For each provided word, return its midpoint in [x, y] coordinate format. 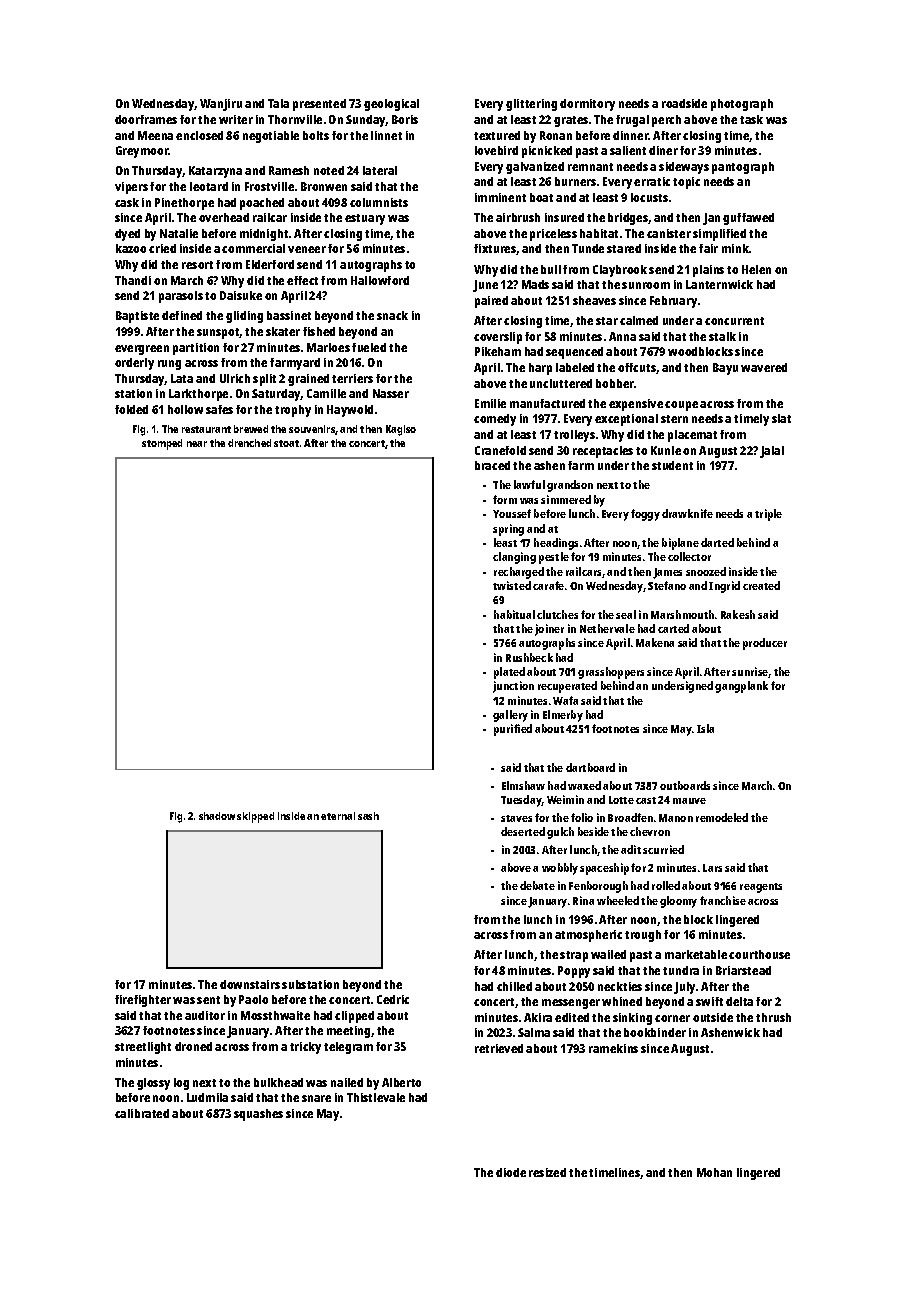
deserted [523, 831]
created [761, 585]
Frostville [269, 186]
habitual [514, 614]
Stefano [667, 585]
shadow [217, 816]
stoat [286, 443]
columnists [379, 202]
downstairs [250, 984]
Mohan [714, 1172]
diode [511, 1172]
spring [508, 530]
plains [708, 271]
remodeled [722, 817]
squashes [258, 1115]
